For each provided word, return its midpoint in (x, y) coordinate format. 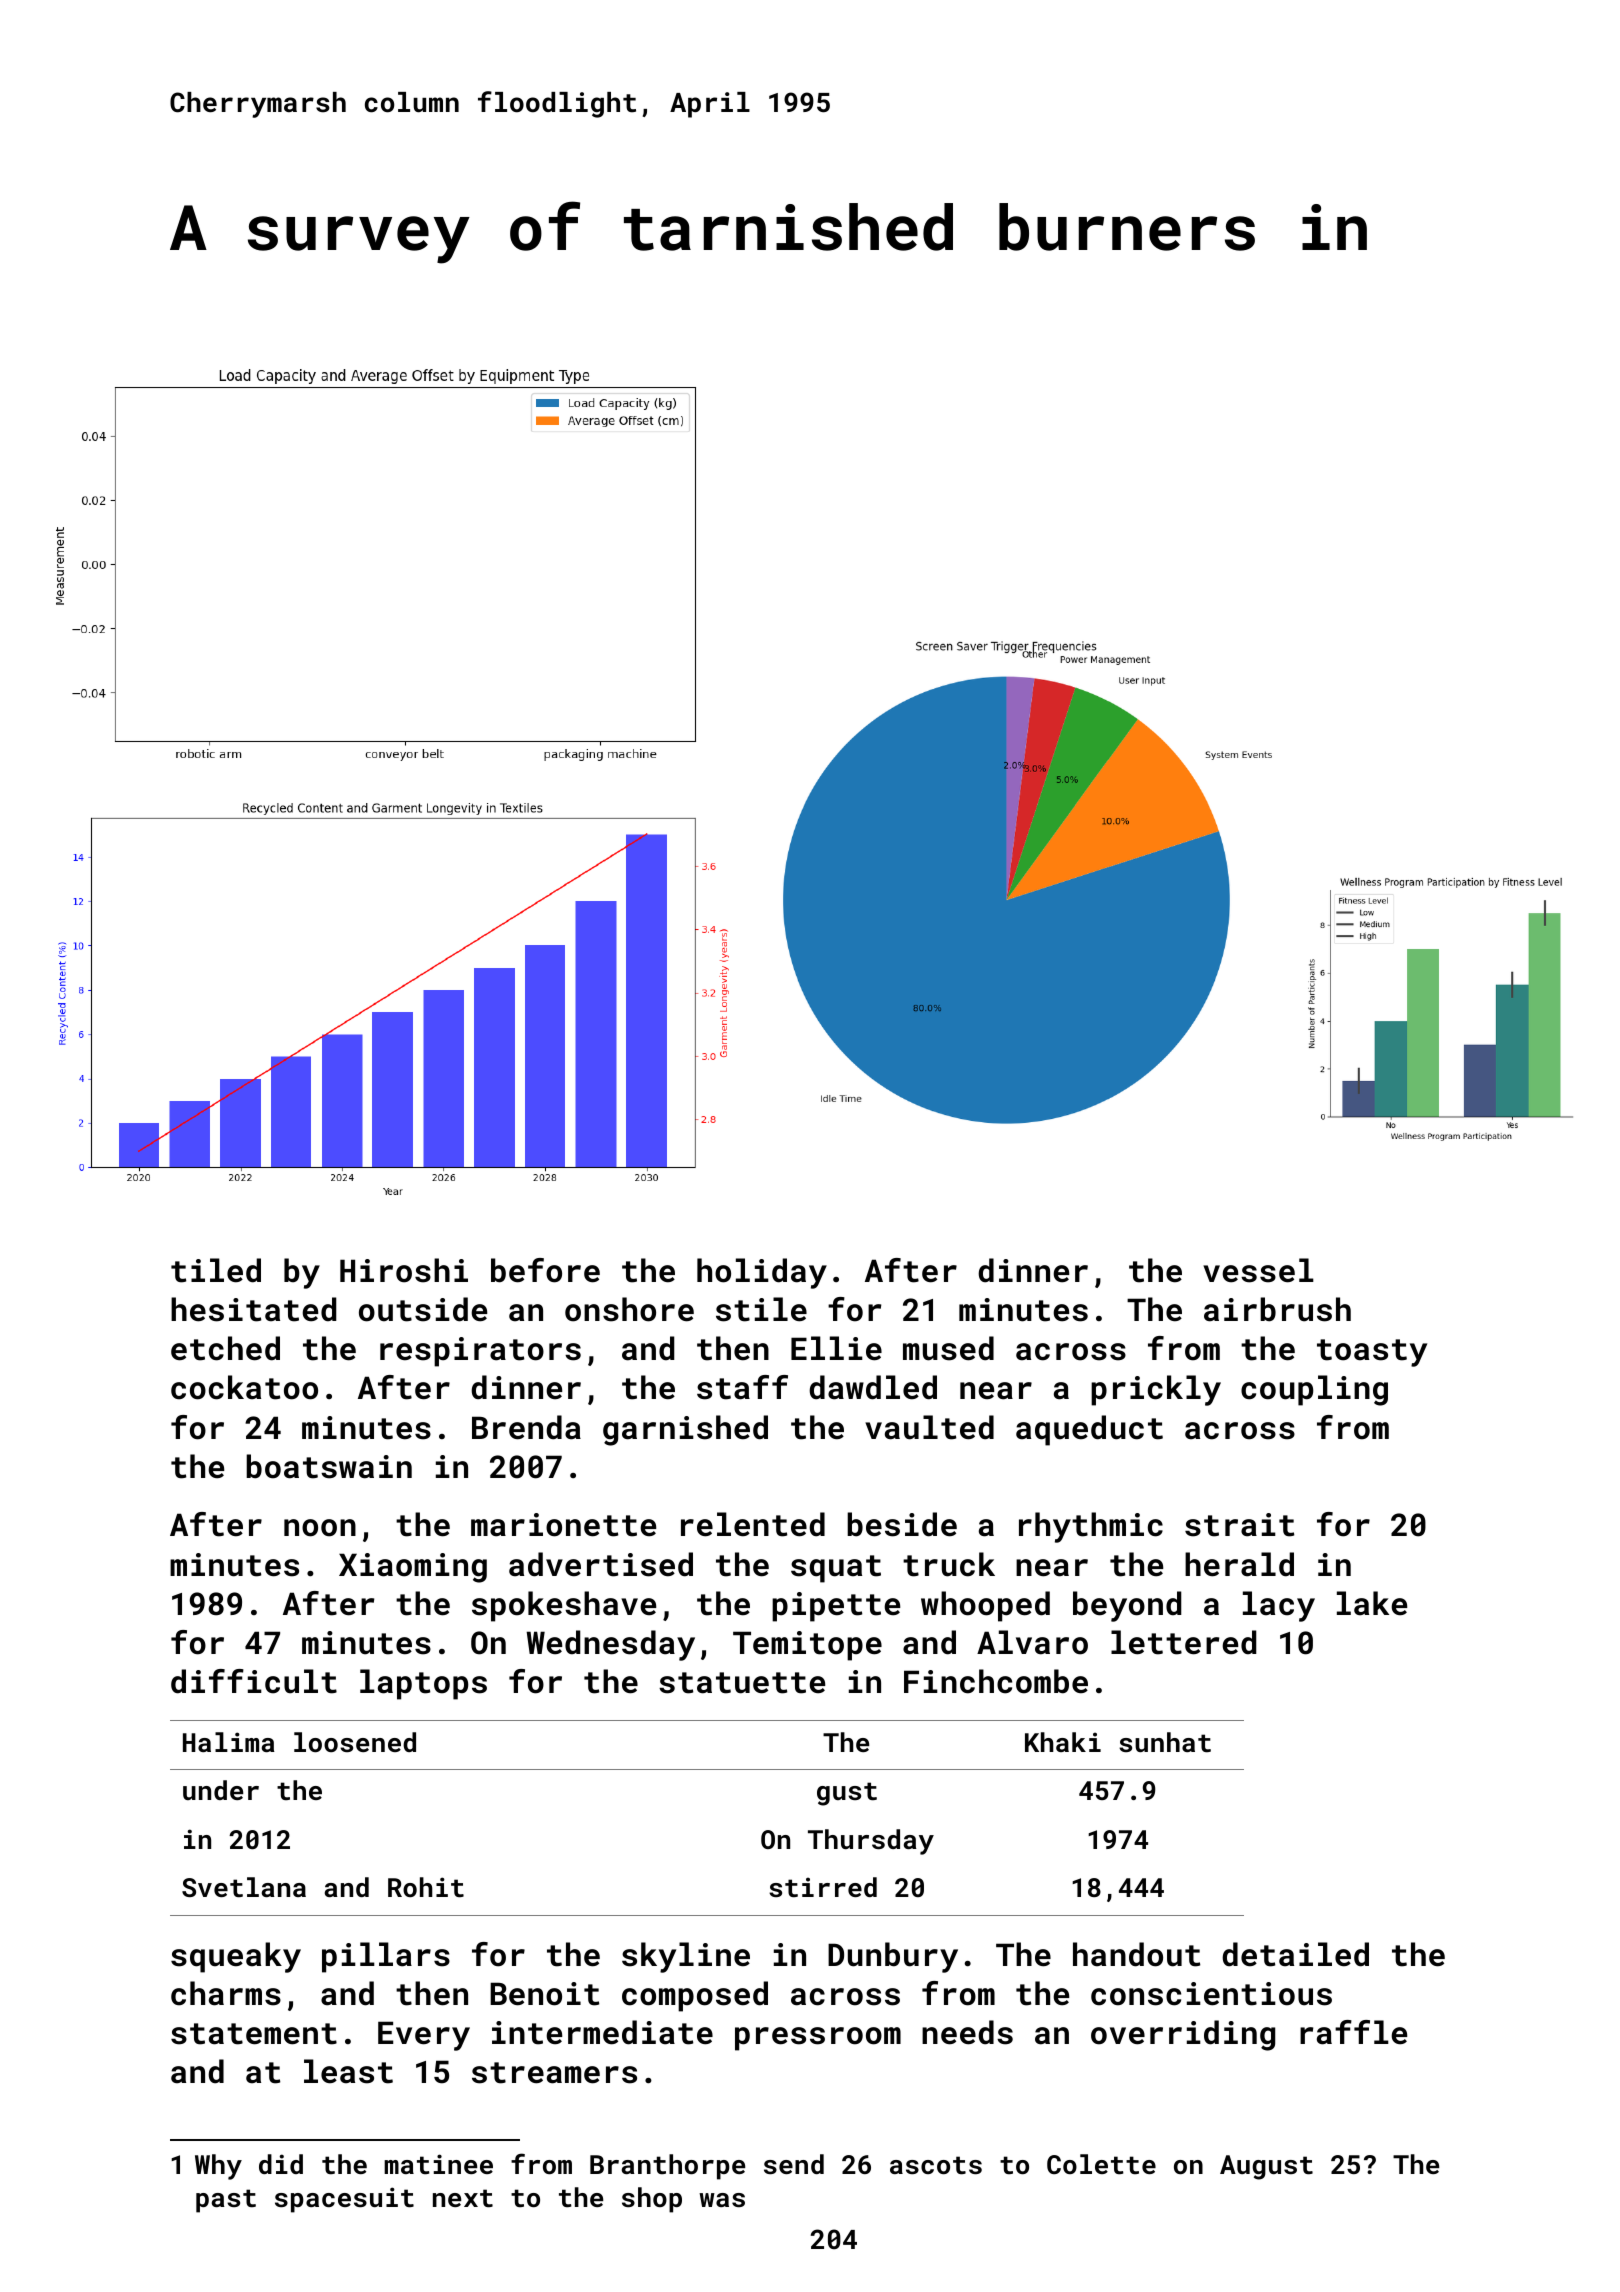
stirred (823, 1887)
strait (1239, 1525)
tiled (216, 1270)
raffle (1353, 2032)
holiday (762, 1273)
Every (424, 2036)
